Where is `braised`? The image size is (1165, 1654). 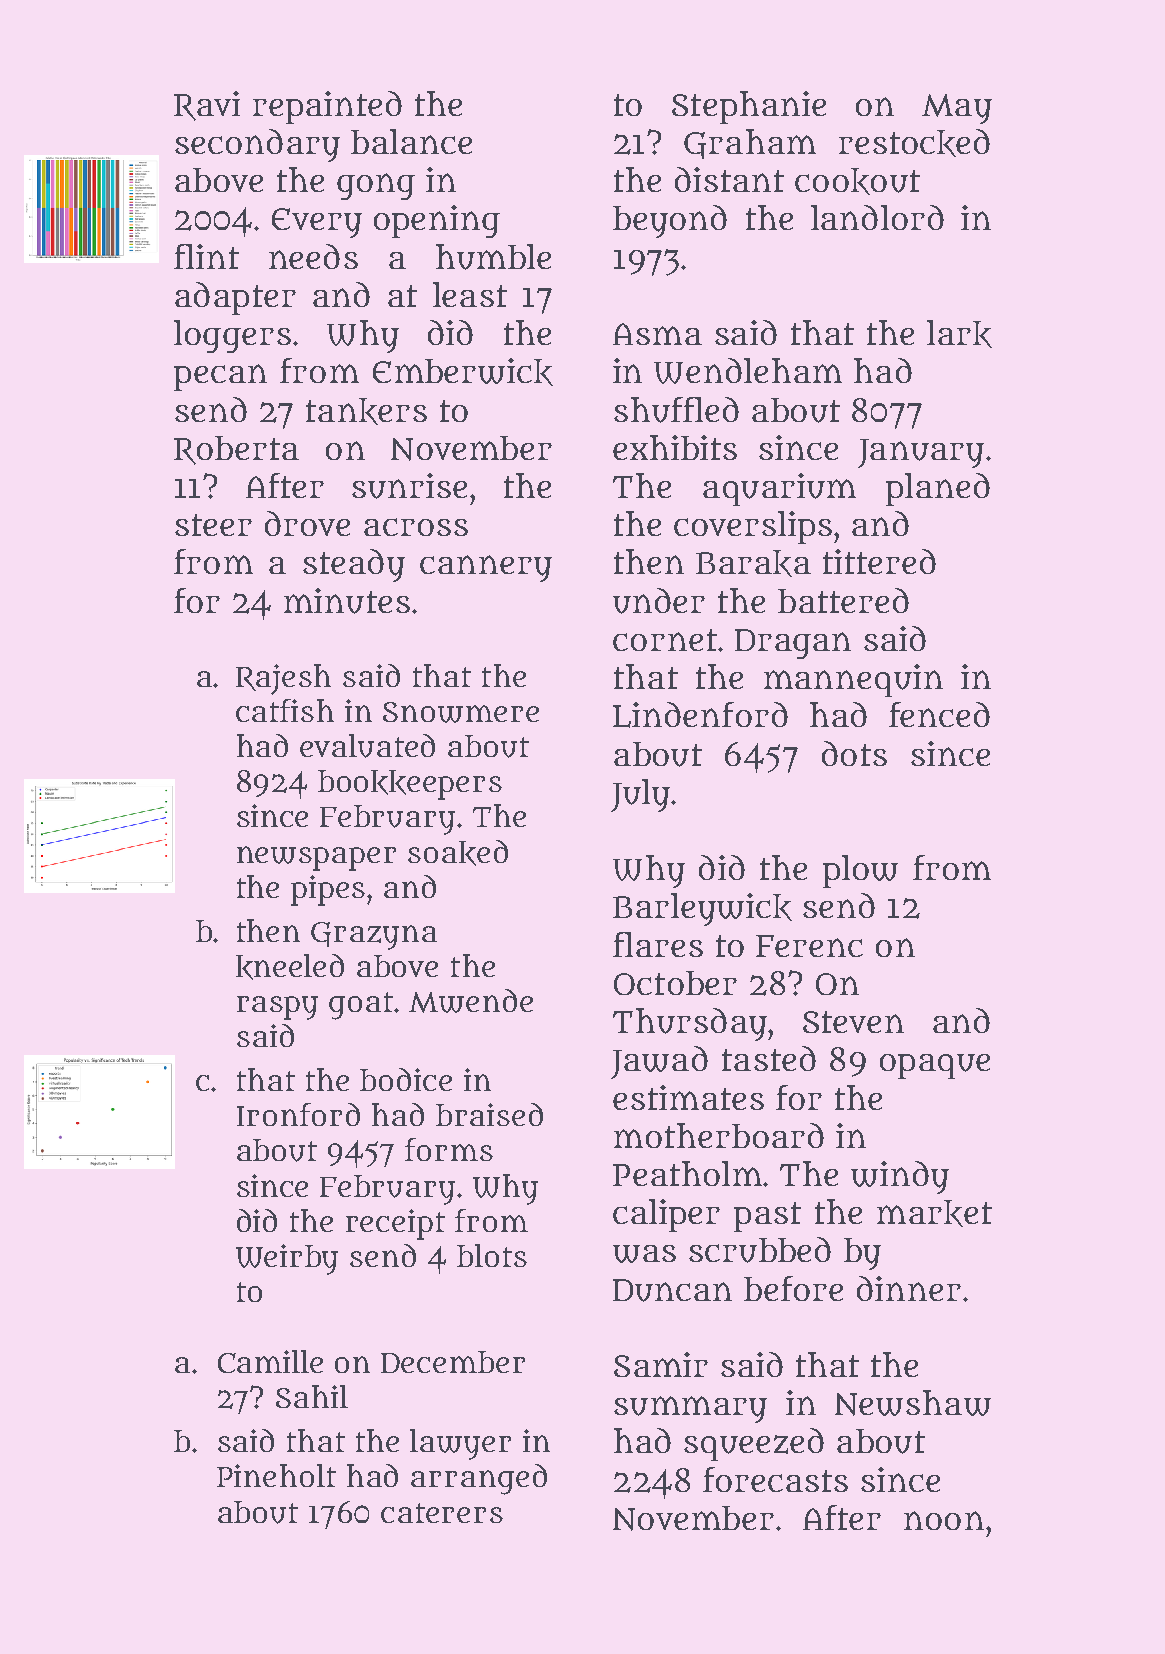 braised is located at coordinates (489, 1114).
